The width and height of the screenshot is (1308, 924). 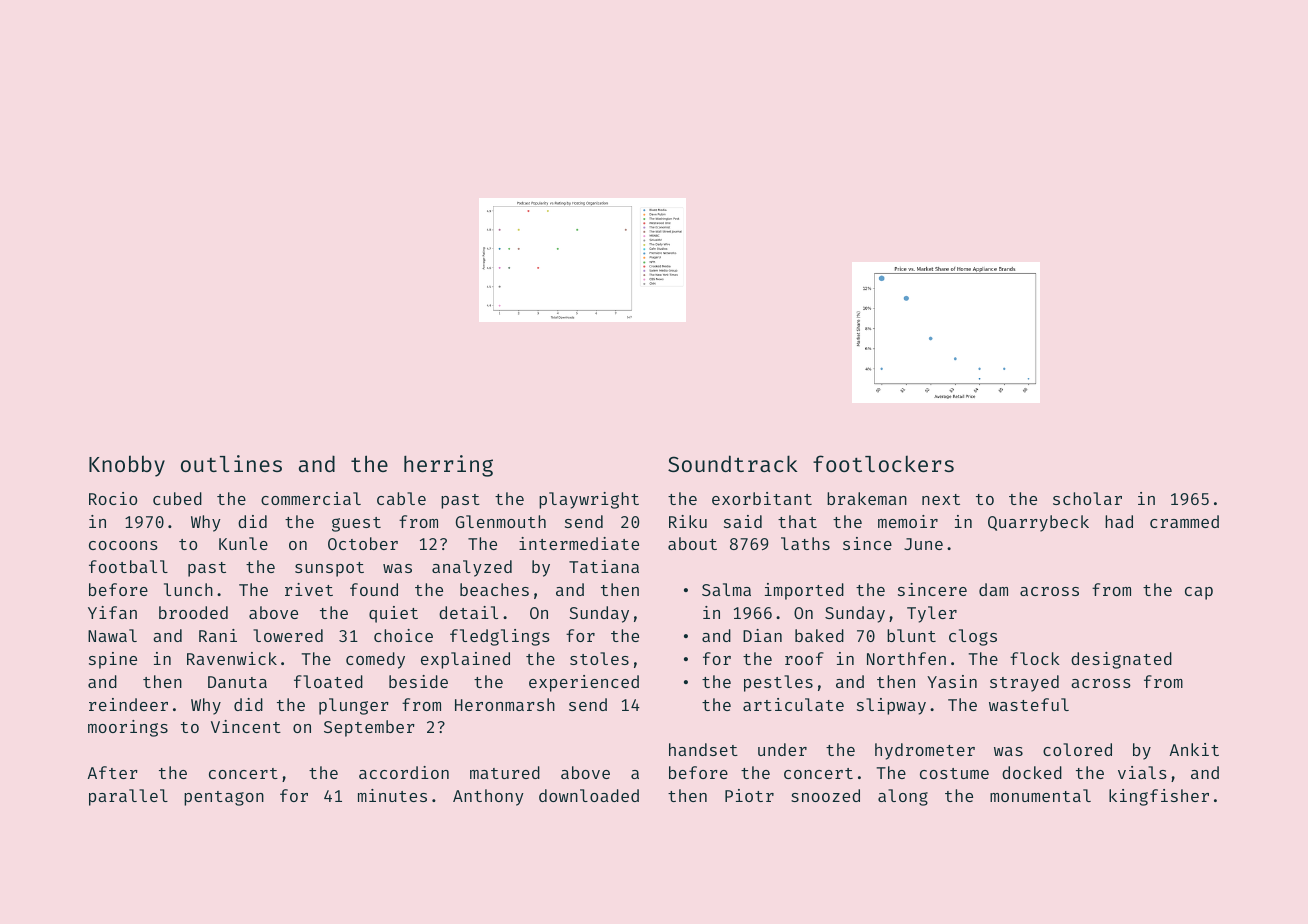 I want to click on footlockers, so click(x=883, y=463).
